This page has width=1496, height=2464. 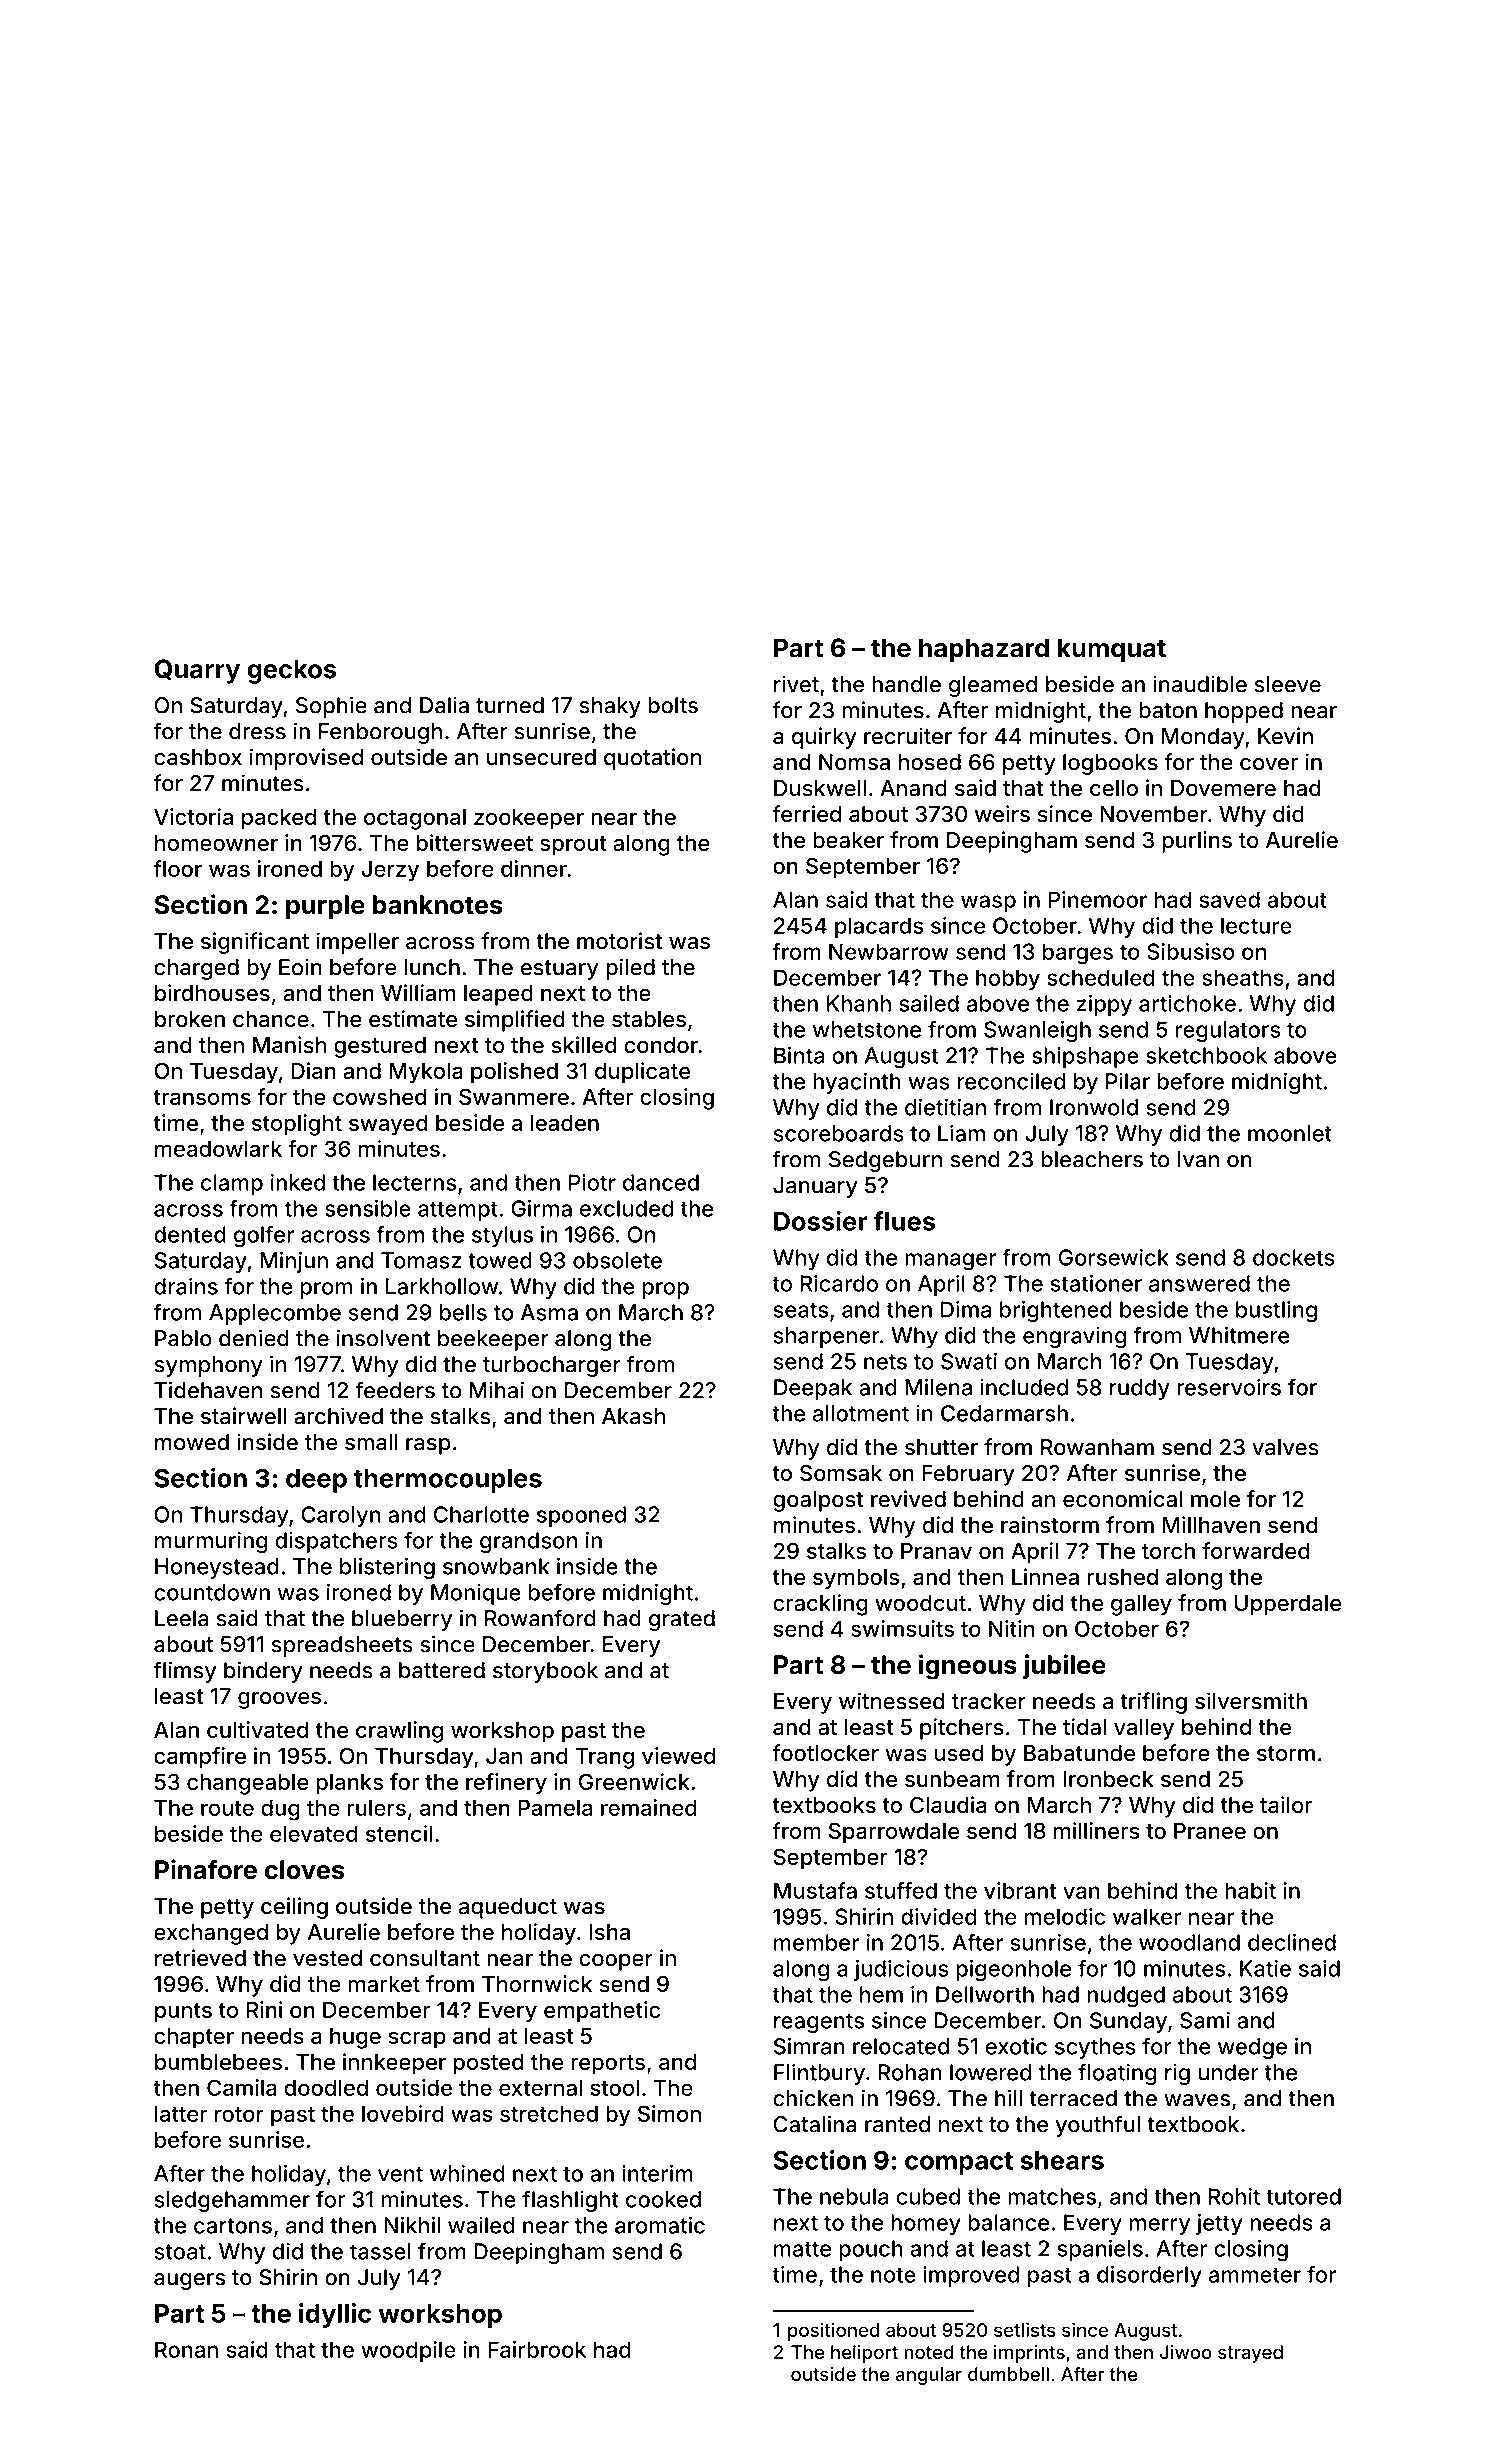 What do you see at coordinates (180, 2252) in the page?
I see `stoat` at bounding box center [180, 2252].
